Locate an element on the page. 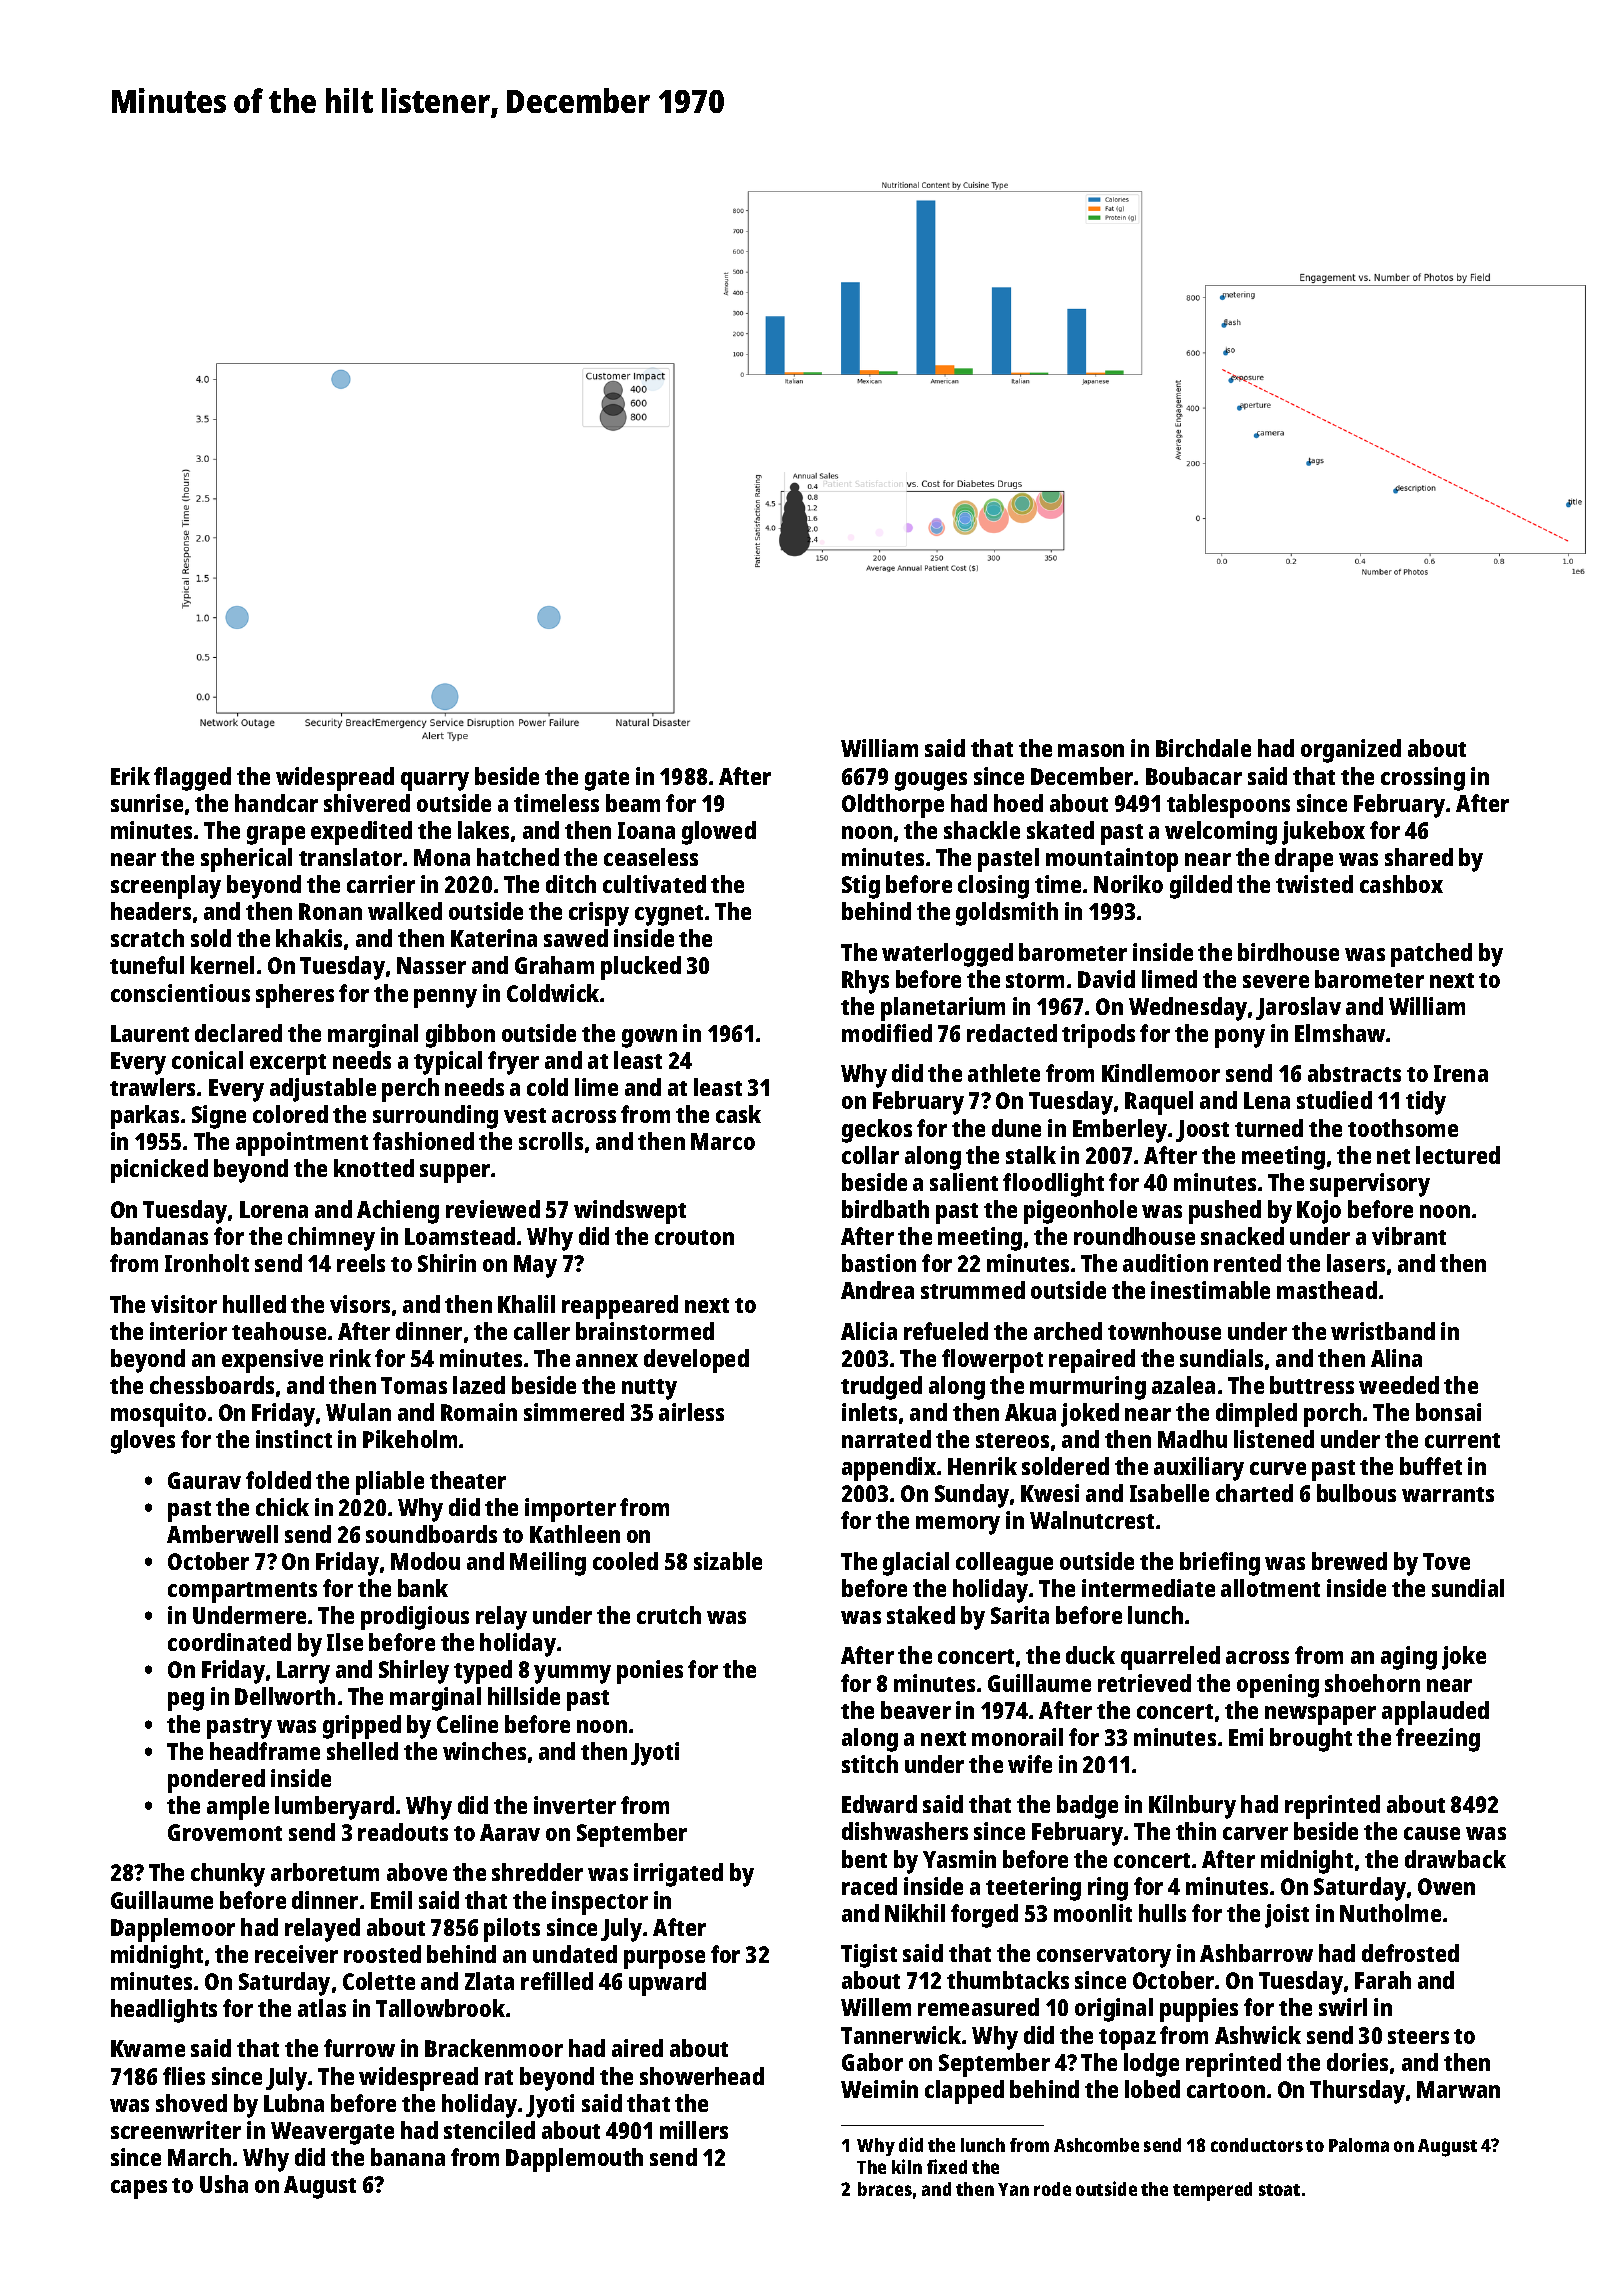  beam is located at coordinates (633, 803).
